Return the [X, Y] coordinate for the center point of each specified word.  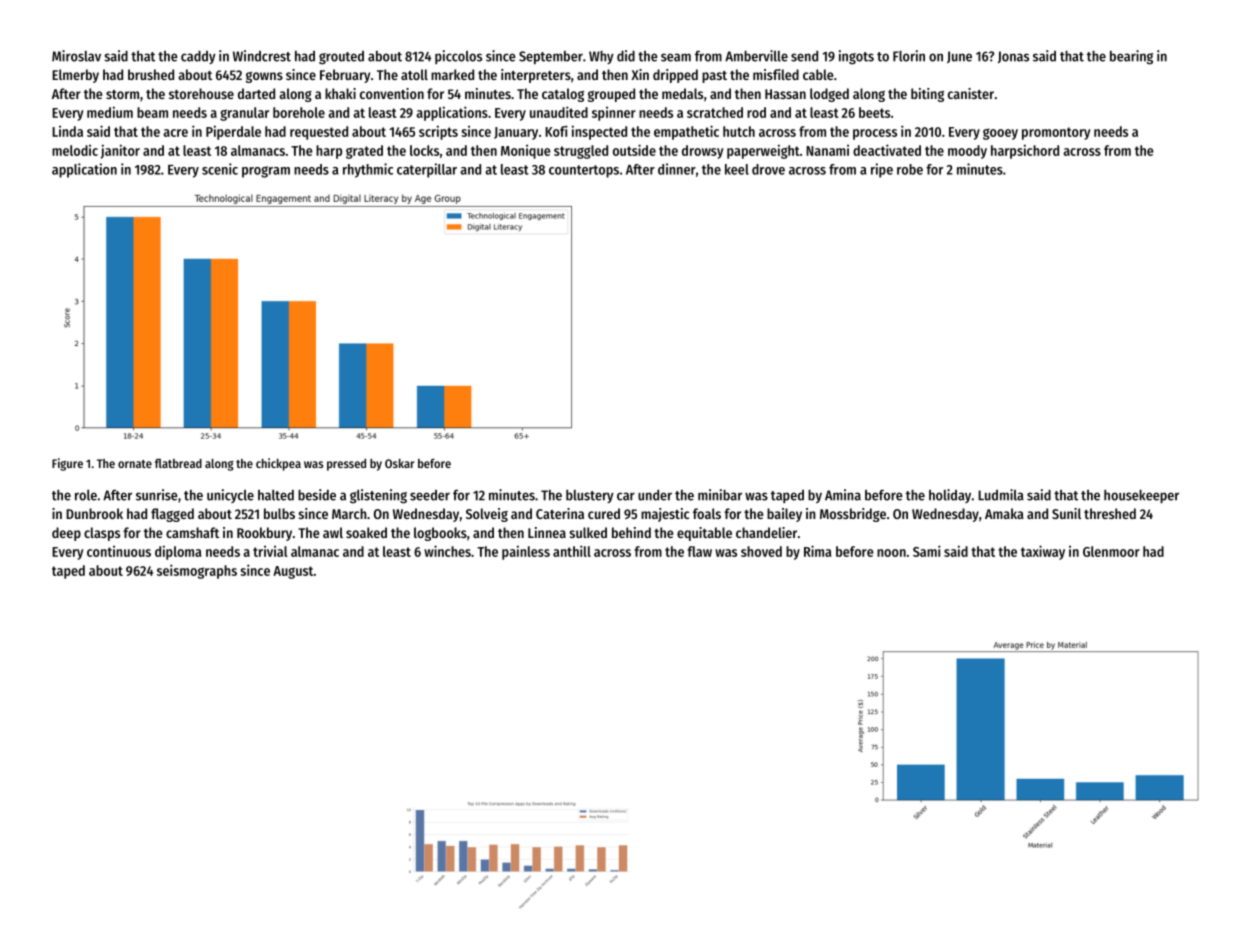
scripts [438, 132]
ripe [882, 170]
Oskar [399, 463]
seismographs [197, 571]
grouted [341, 58]
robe [910, 169]
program [266, 172]
